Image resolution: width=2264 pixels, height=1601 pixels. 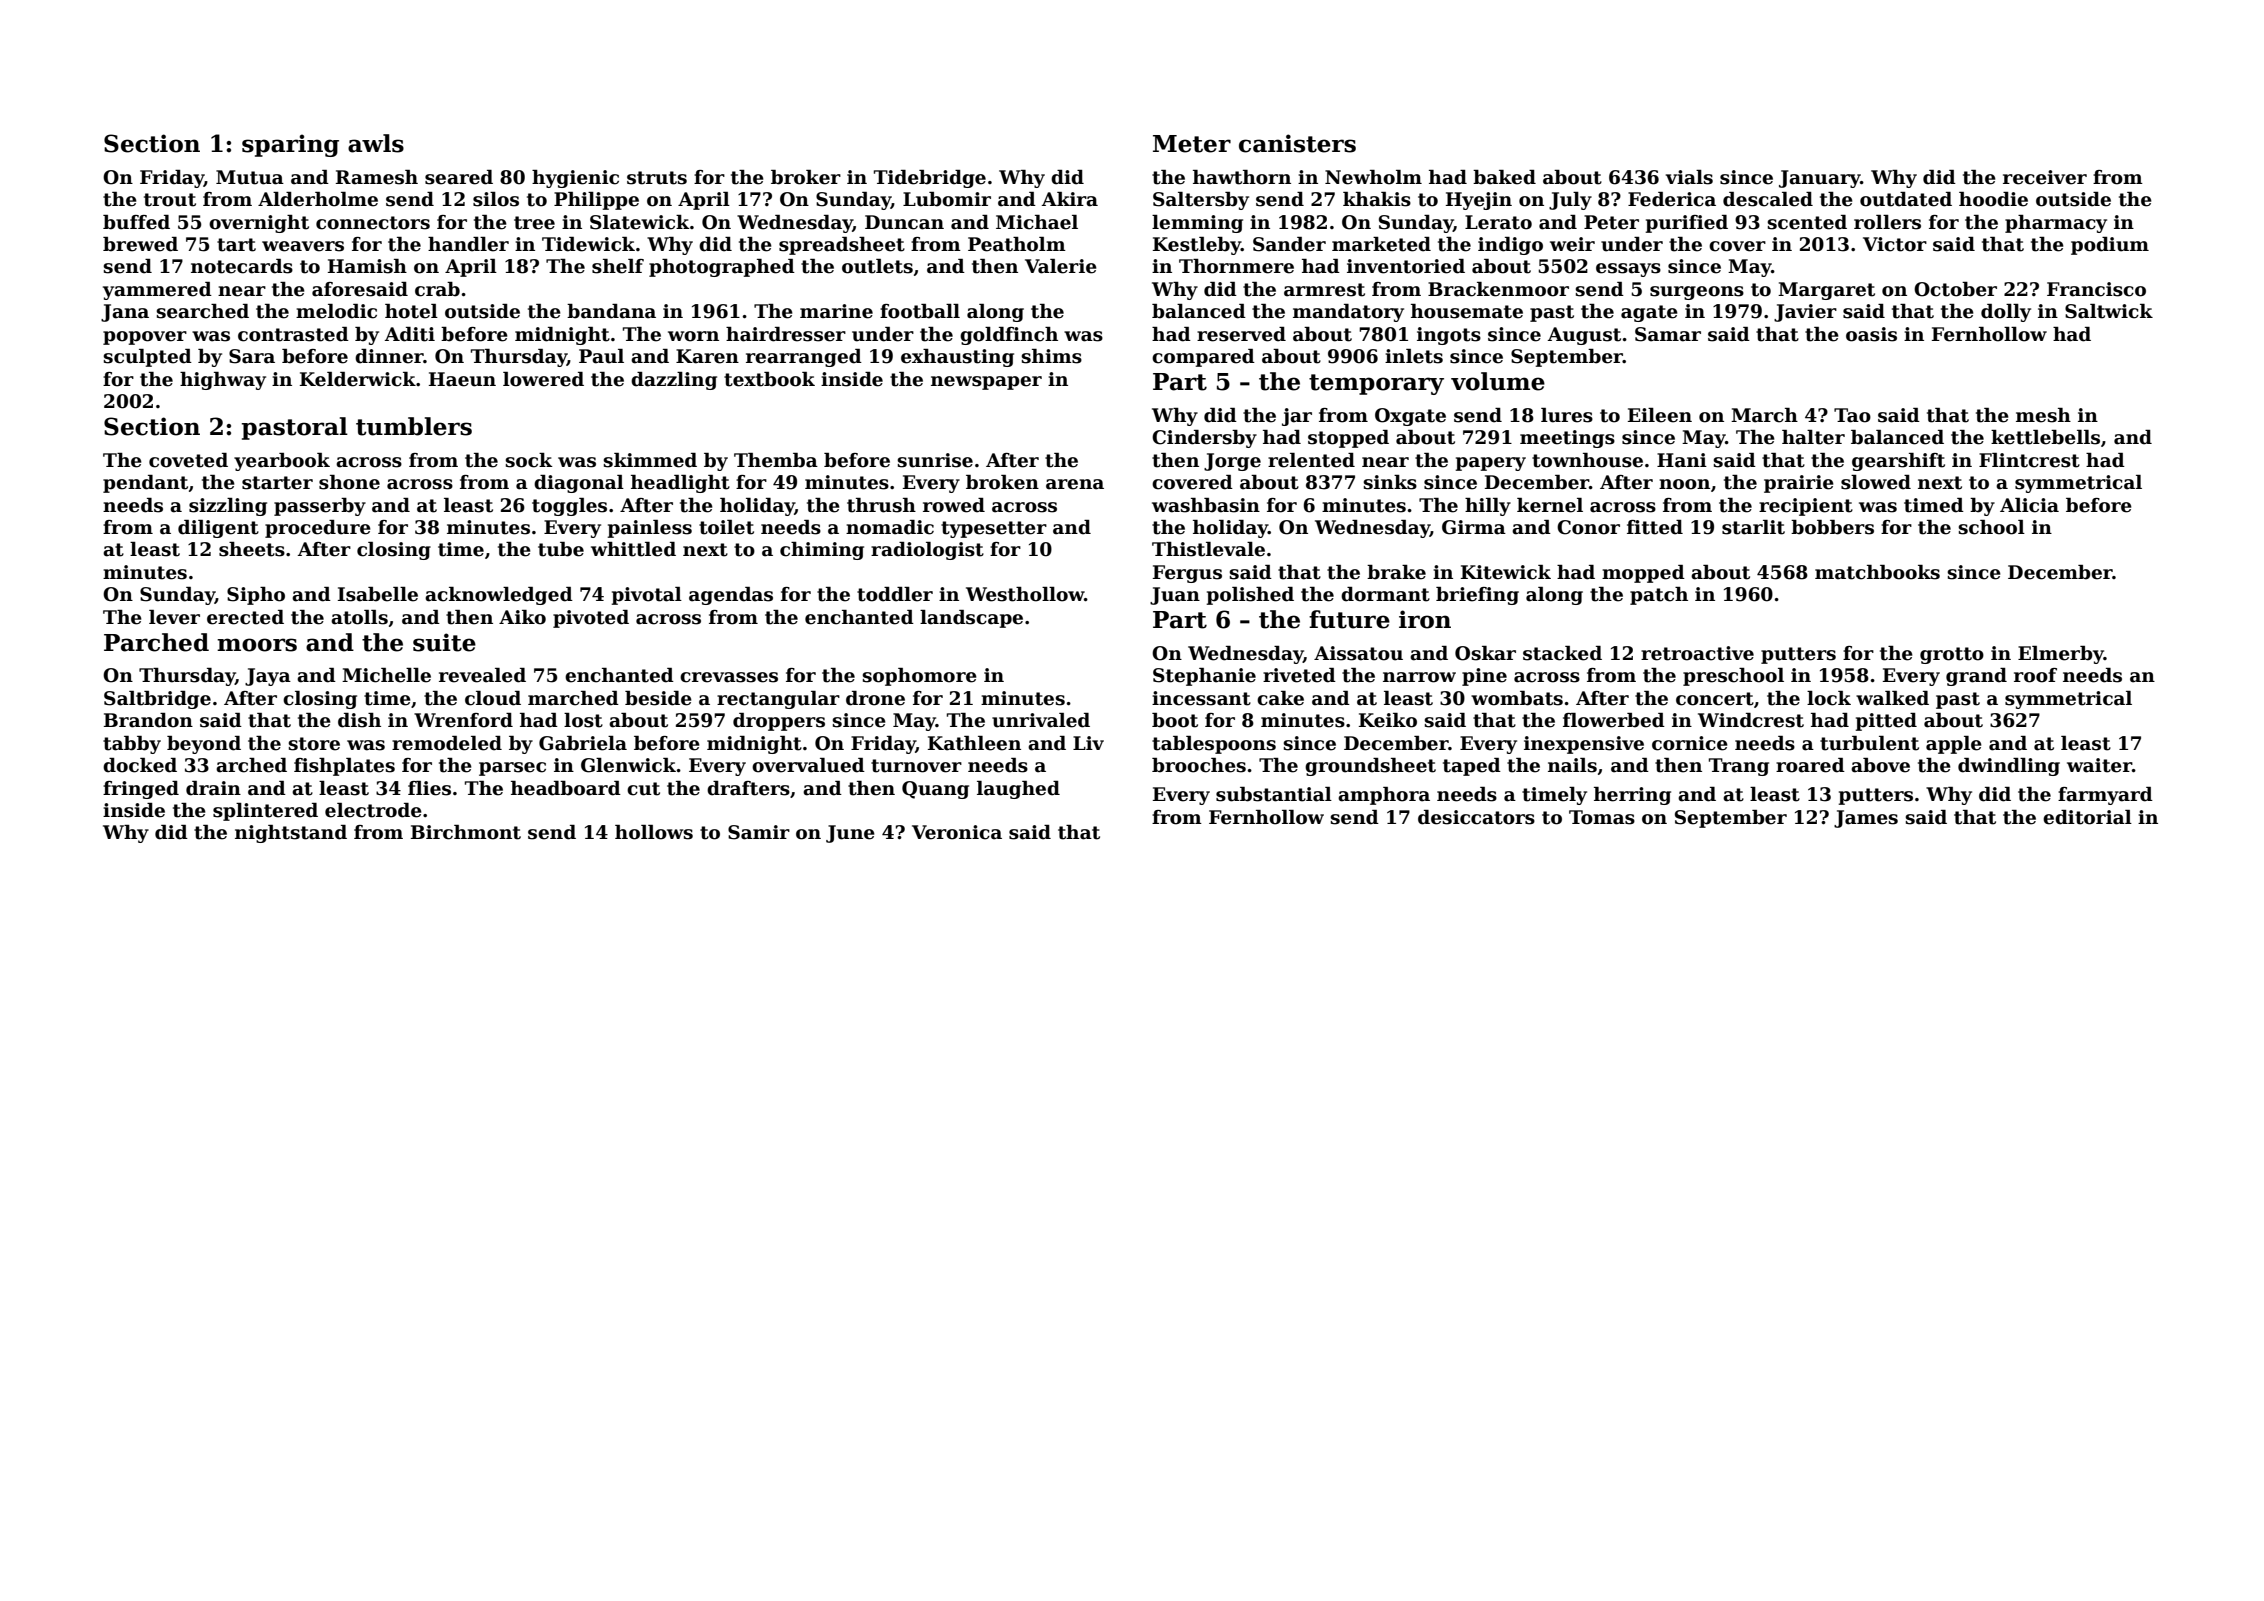 What do you see at coordinates (414, 426) in the image?
I see `tumblers` at bounding box center [414, 426].
